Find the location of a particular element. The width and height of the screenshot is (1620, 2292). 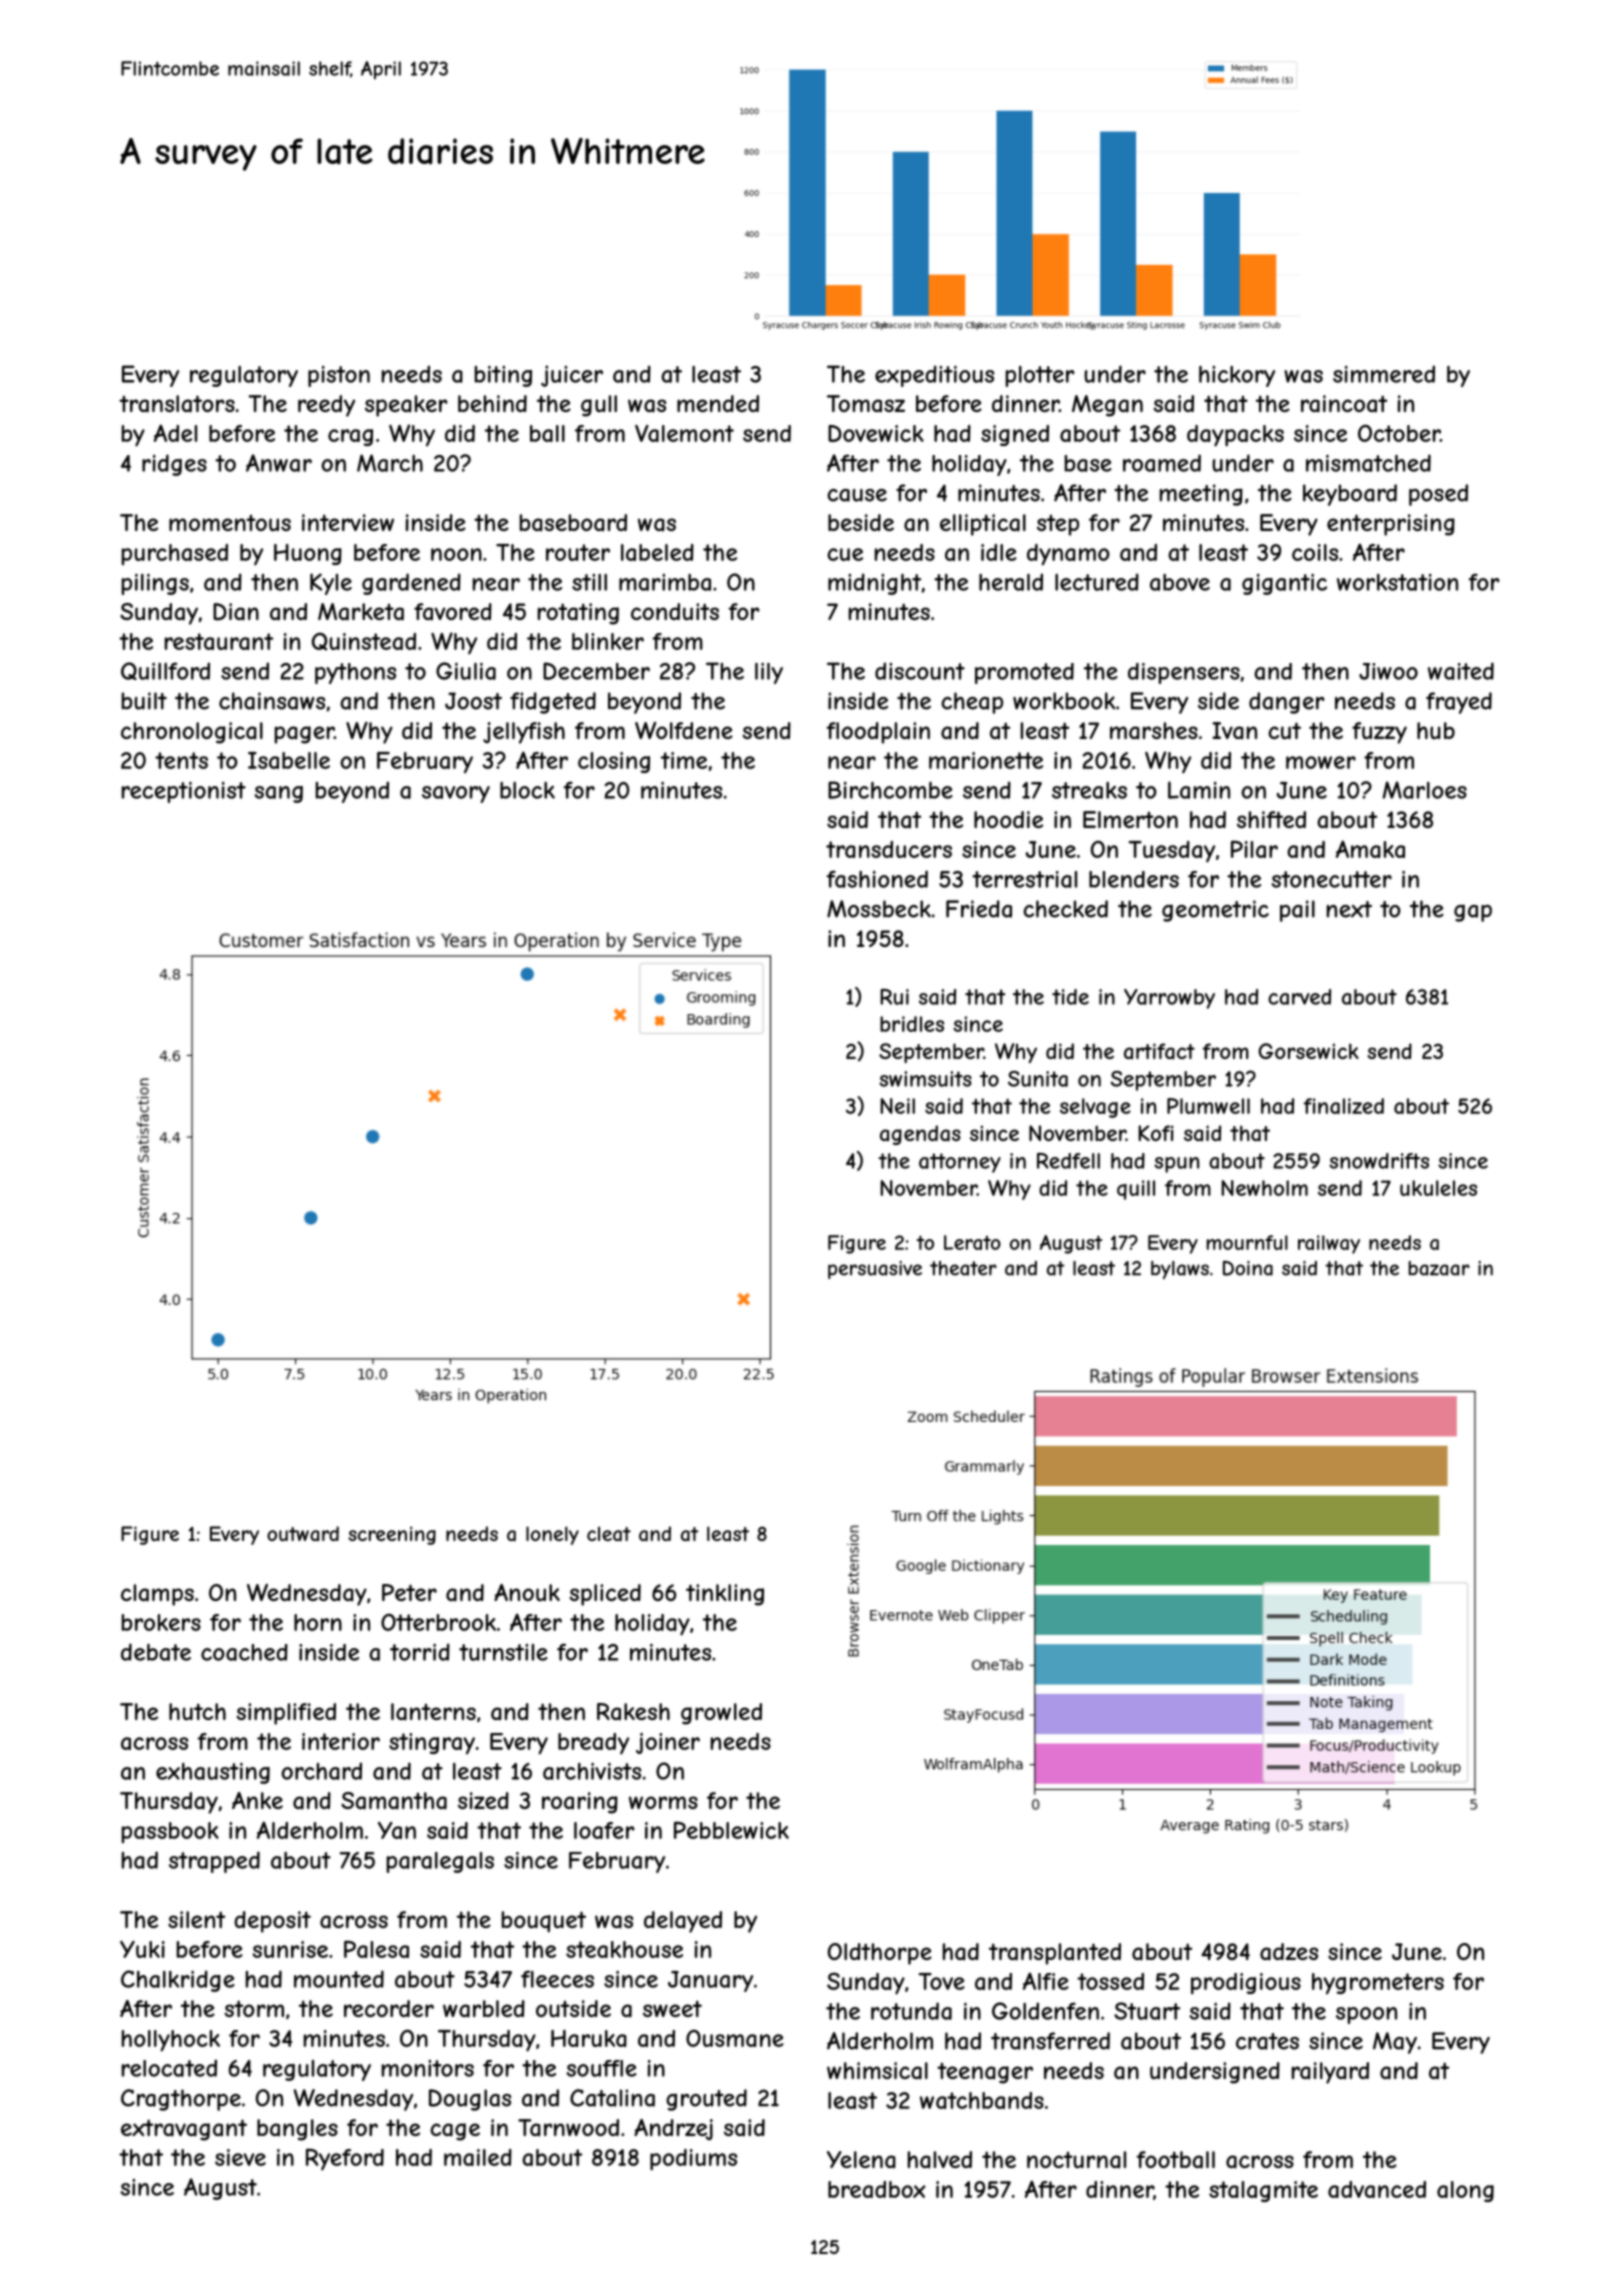

screening is located at coordinates (392, 1535).
